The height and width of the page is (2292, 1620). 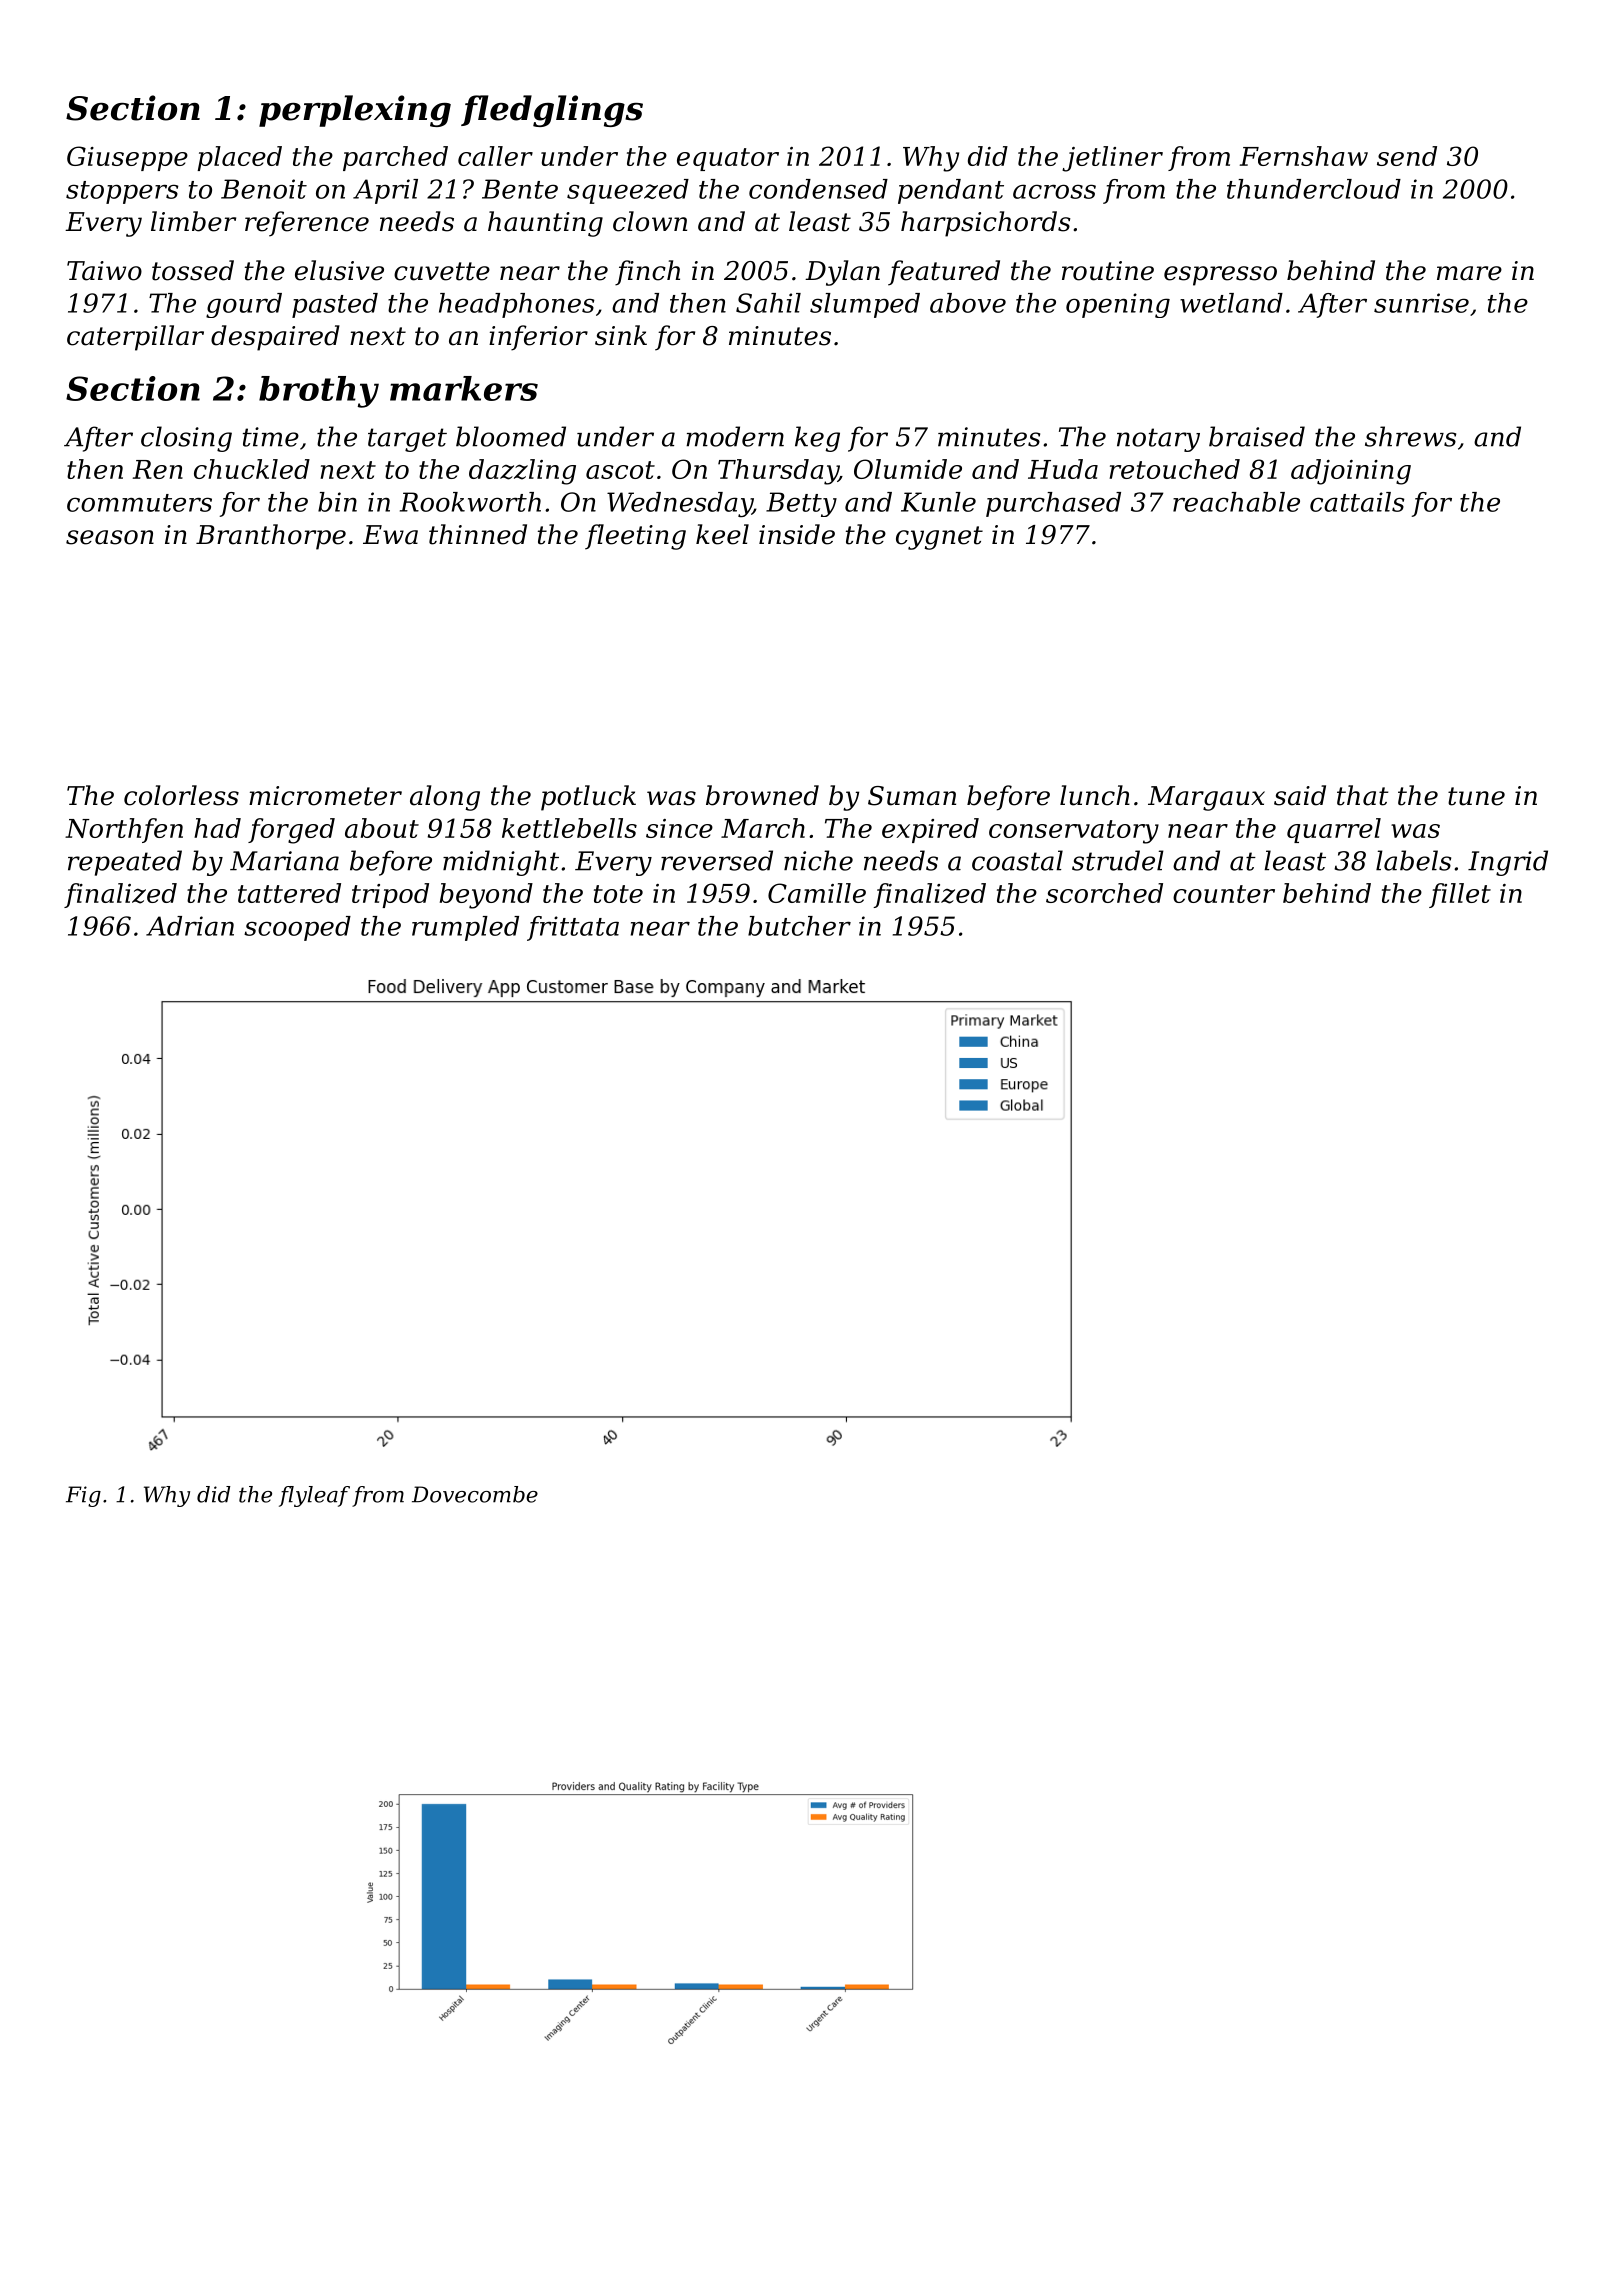 I want to click on Branthorpe, so click(x=271, y=537).
